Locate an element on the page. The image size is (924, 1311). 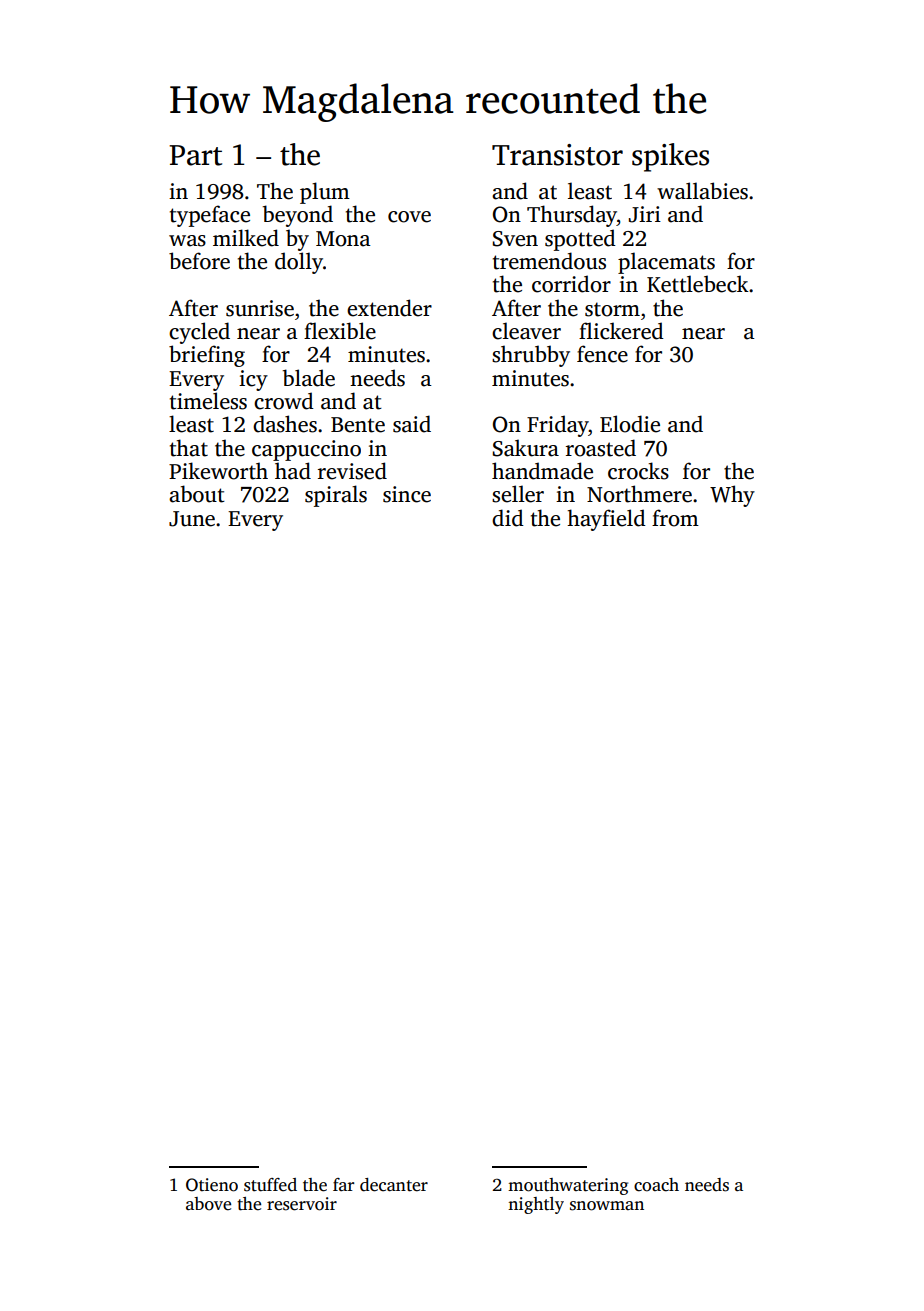
cove is located at coordinates (409, 217).
